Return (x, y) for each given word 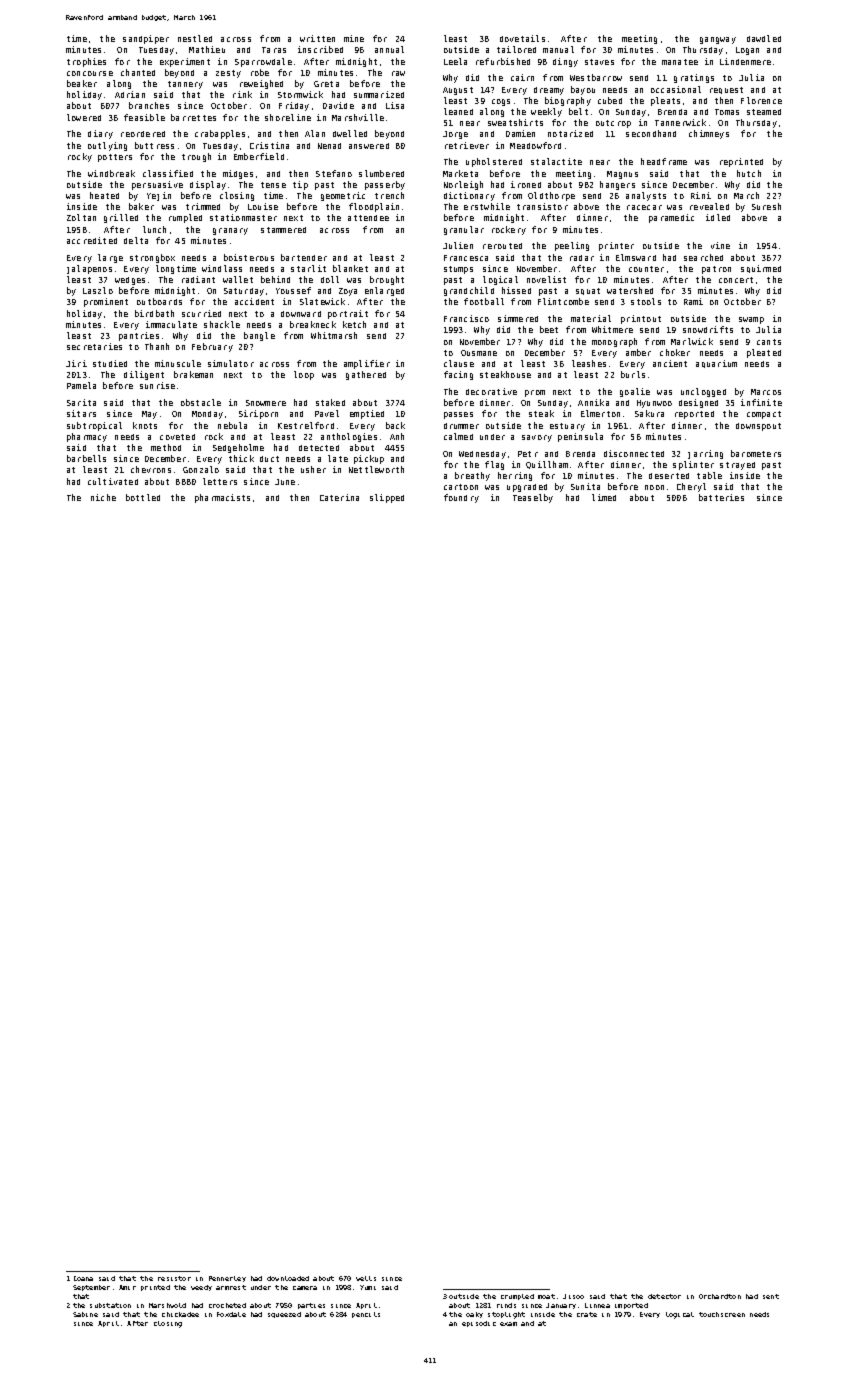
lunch (154, 229)
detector (664, 1296)
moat (546, 1296)
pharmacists (222, 498)
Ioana (83, 1278)
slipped (387, 498)
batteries (721, 497)
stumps (458, 270)
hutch (749, 173)
